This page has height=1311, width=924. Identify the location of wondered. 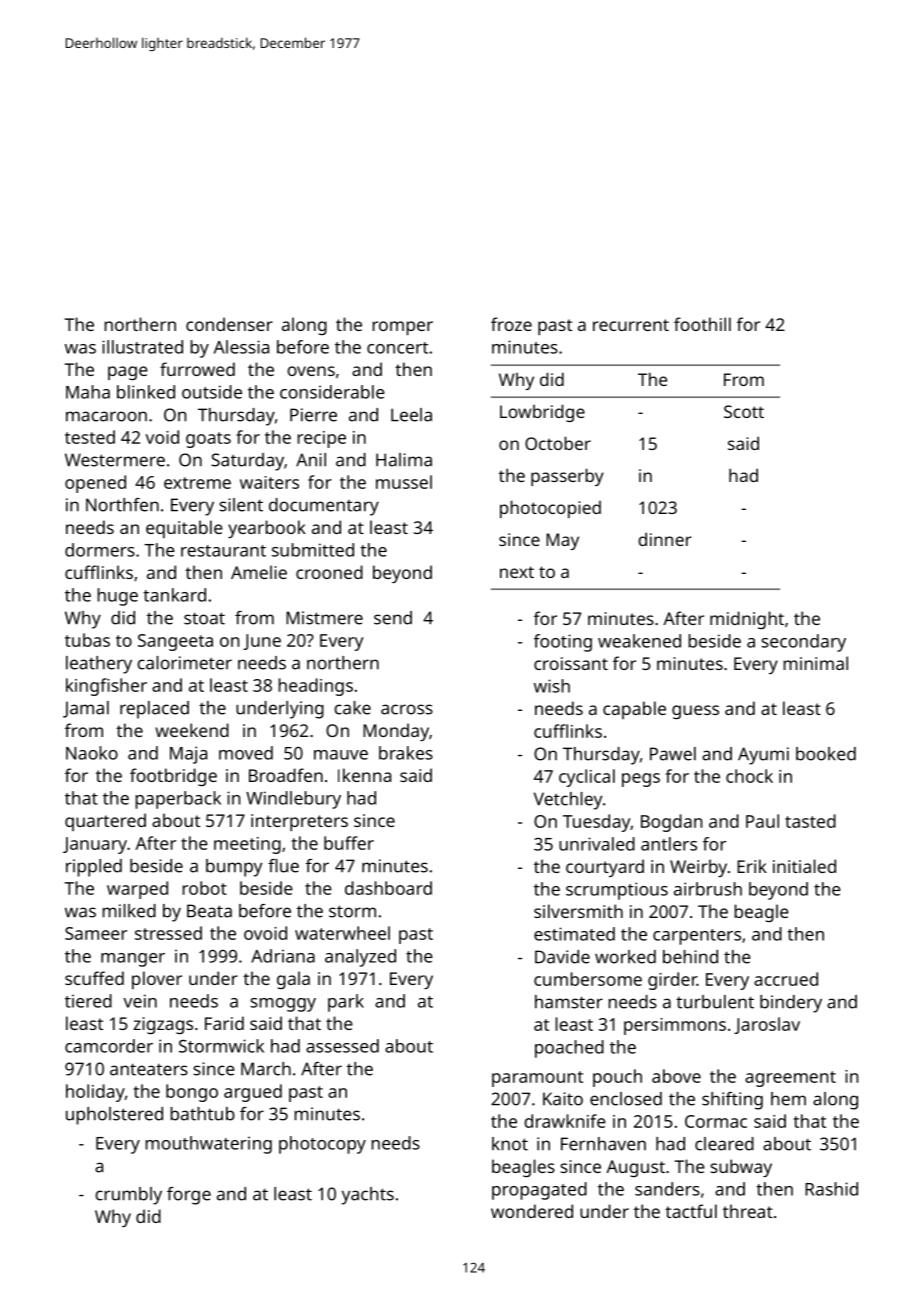
(532, 1211).
